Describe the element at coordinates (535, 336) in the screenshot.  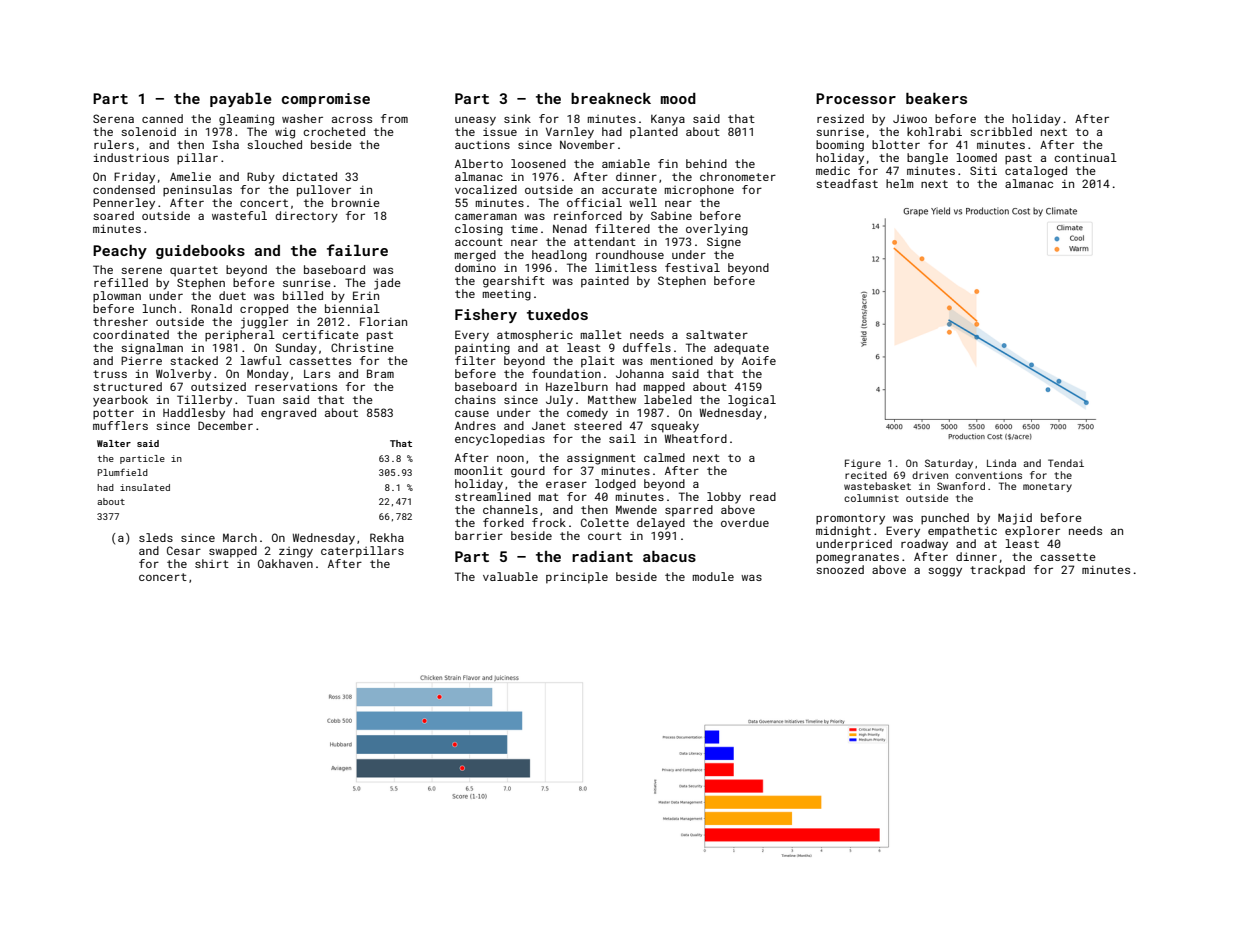
I see `atmospheric` at that location.
